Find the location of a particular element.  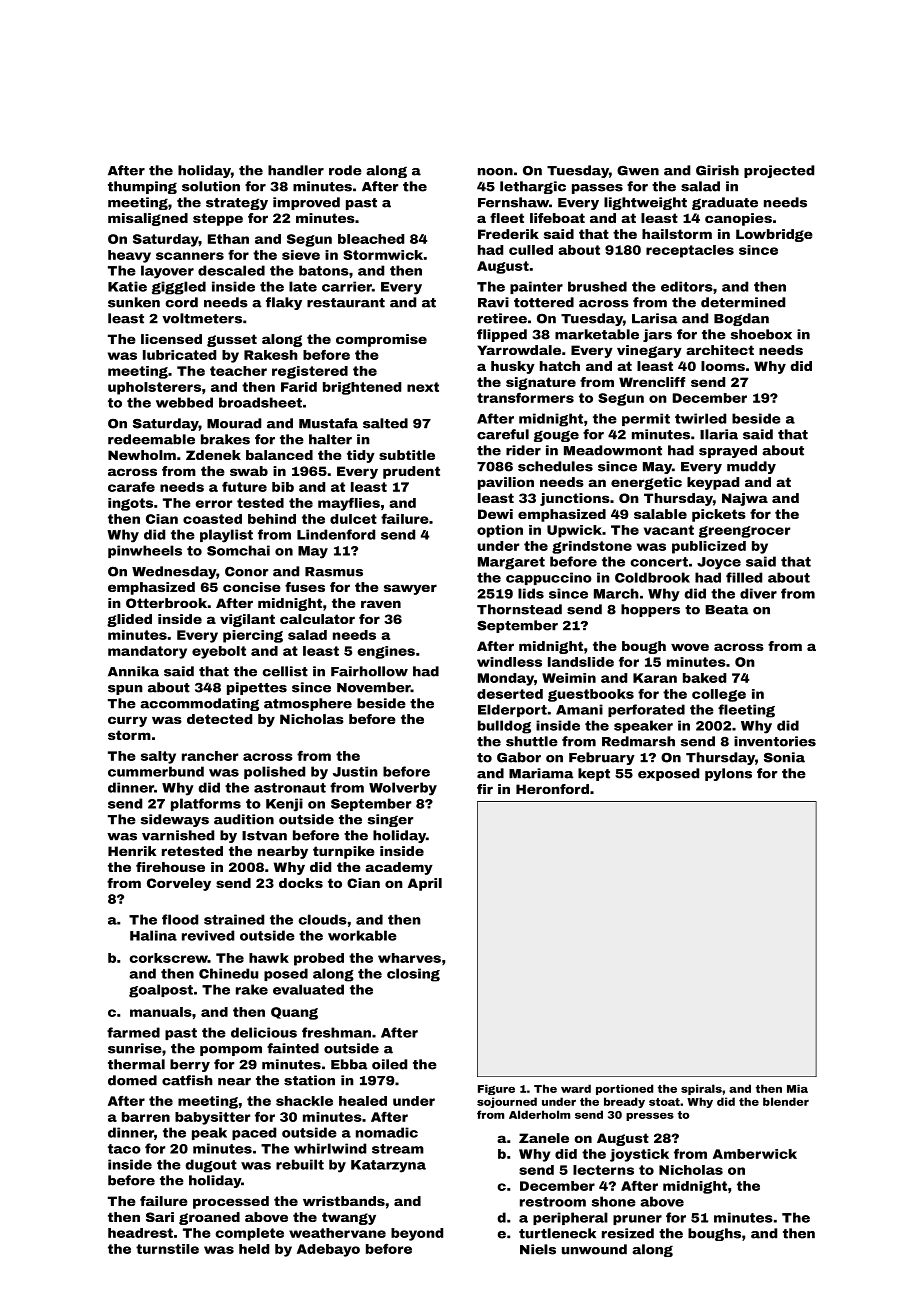

wove is located at coordinates (690, 647).
